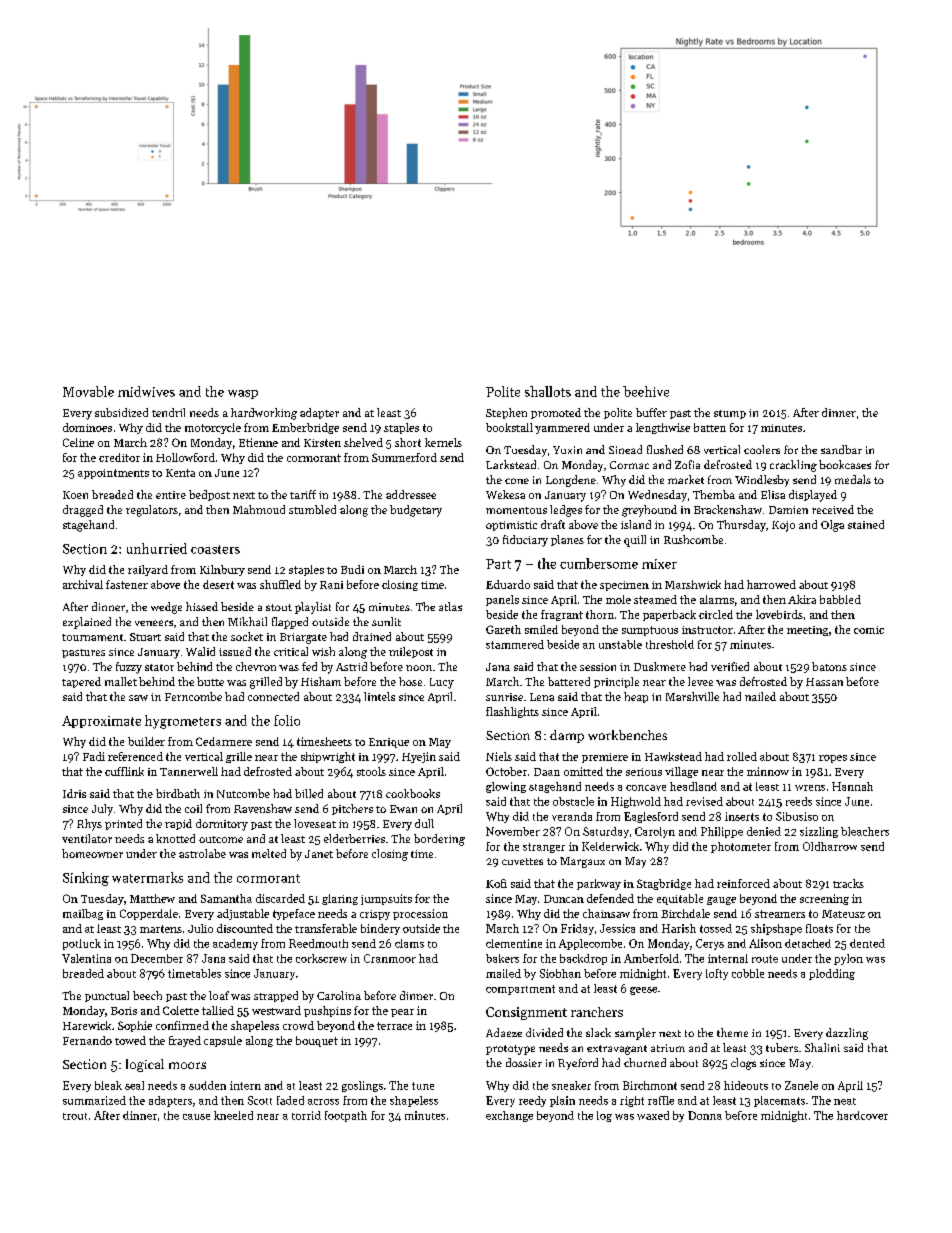 The width and height of the page is (952, 1233). What do you see at coordinates (646, 391) in the page?
I see `beehive` at bounding box center [646, 391].
